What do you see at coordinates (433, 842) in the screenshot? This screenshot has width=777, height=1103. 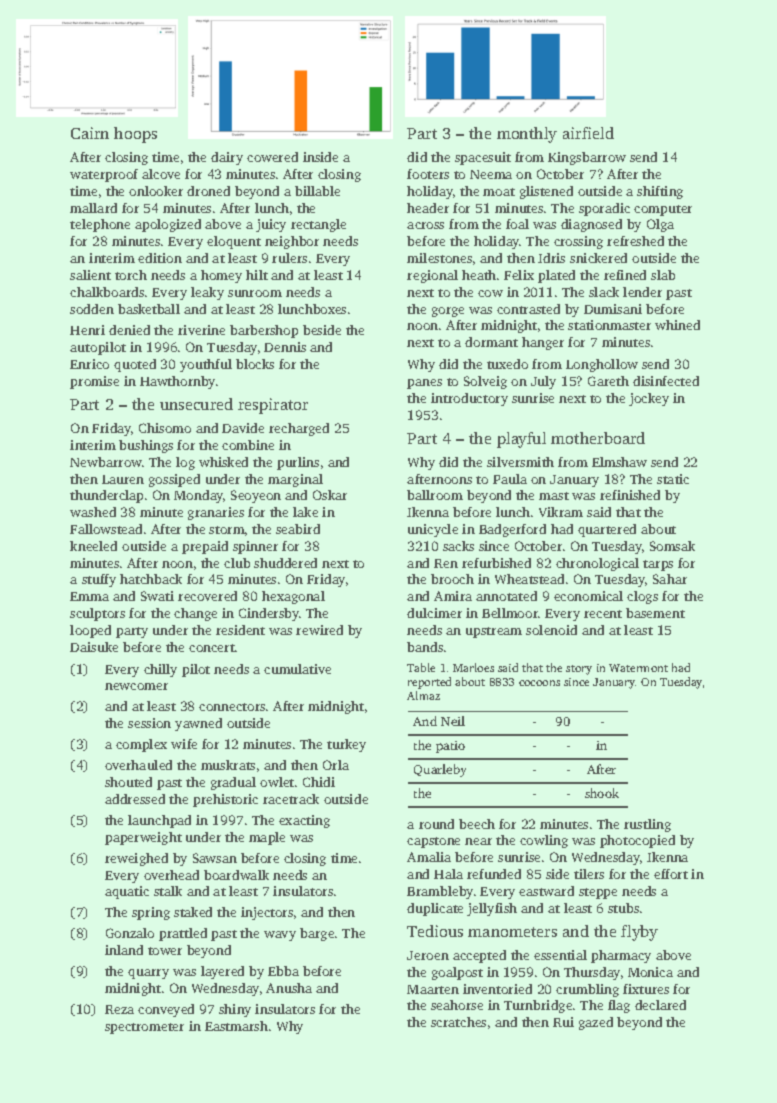 I see `capstone` at bounding box center [433, 842].
